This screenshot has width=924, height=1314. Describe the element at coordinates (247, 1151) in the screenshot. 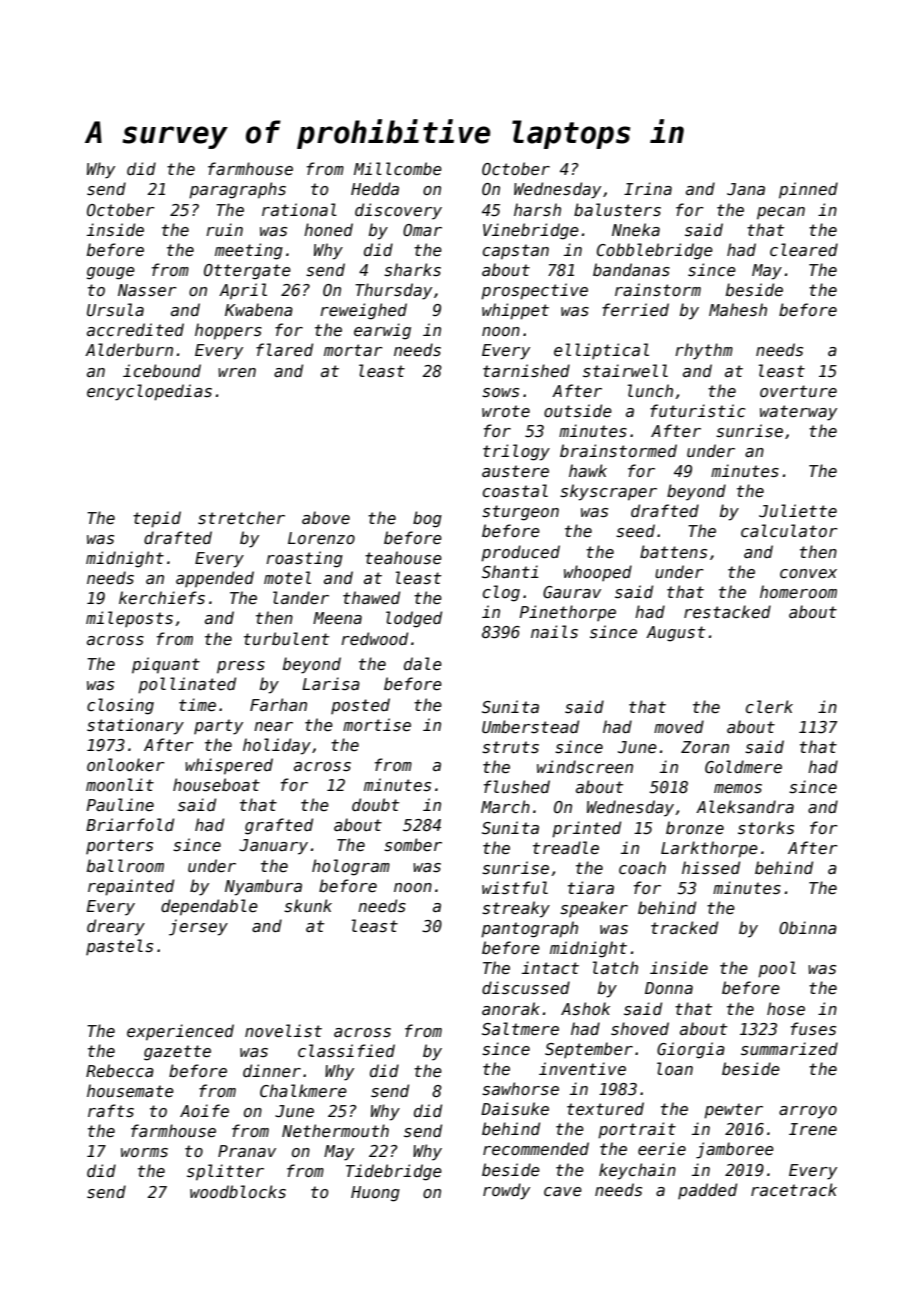

I see `Pranav` at that location.
